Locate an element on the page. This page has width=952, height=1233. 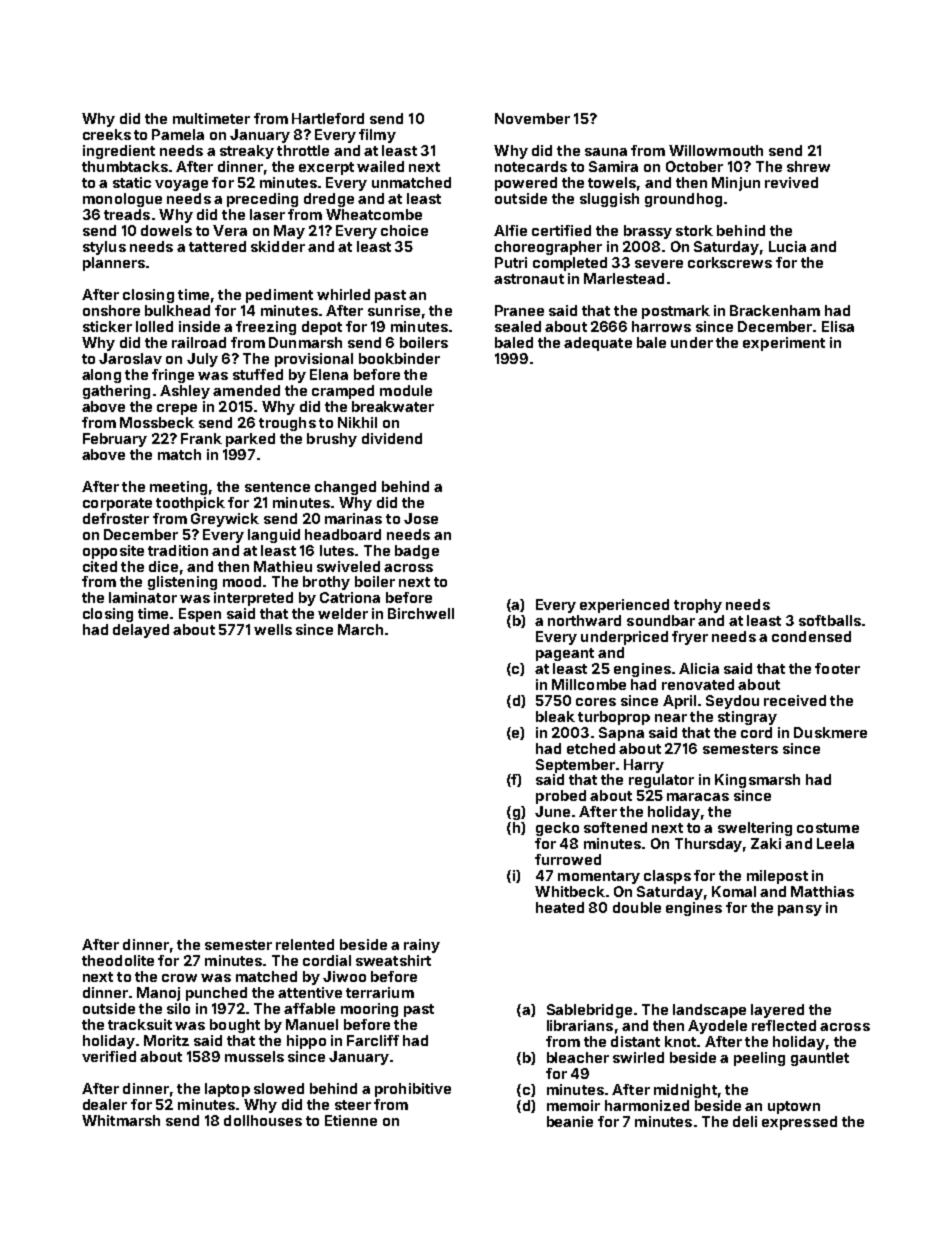
beanie is located at coordinates (570, 1121).
